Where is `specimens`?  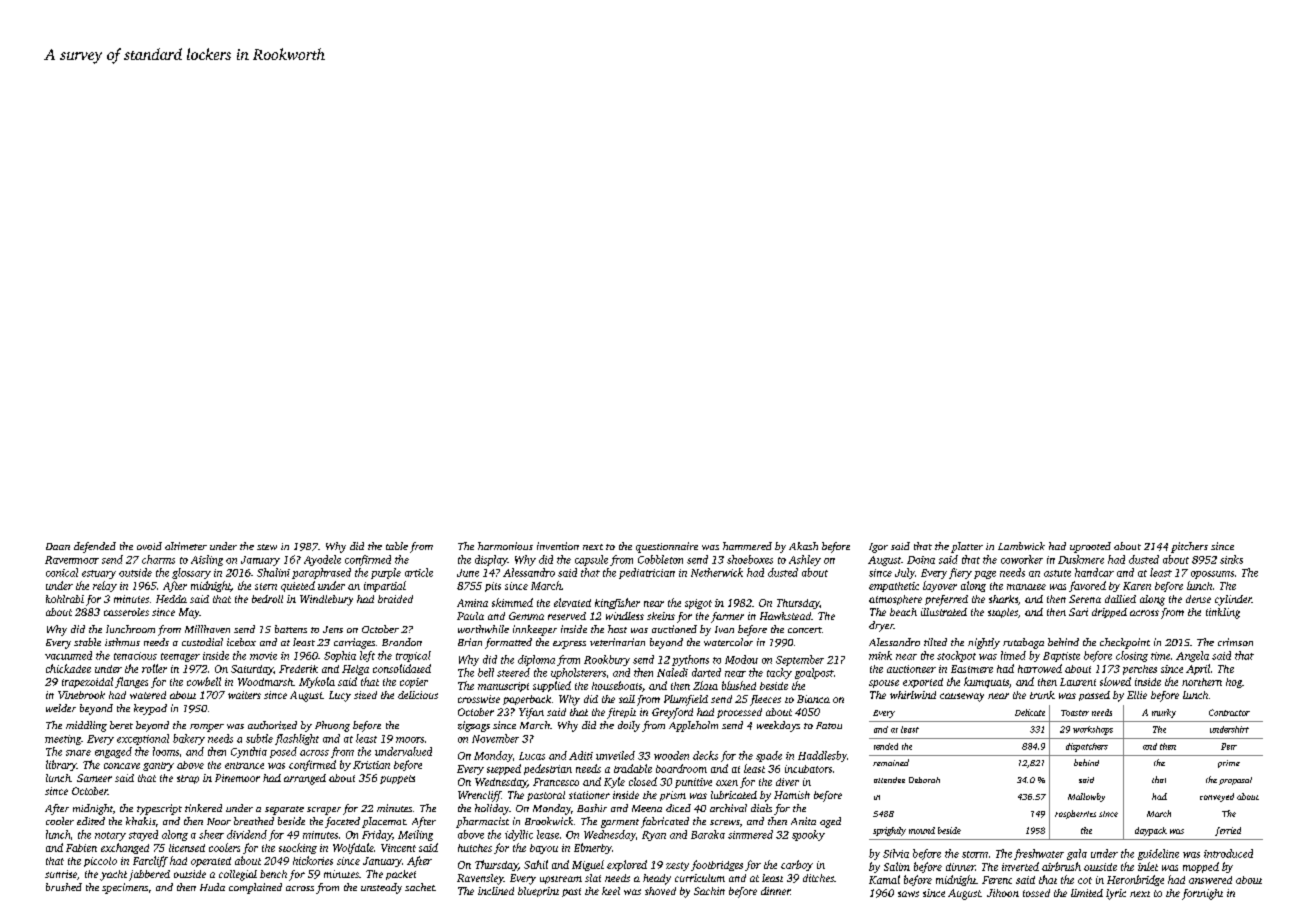
specimens is located at coordinates (125, 888).
